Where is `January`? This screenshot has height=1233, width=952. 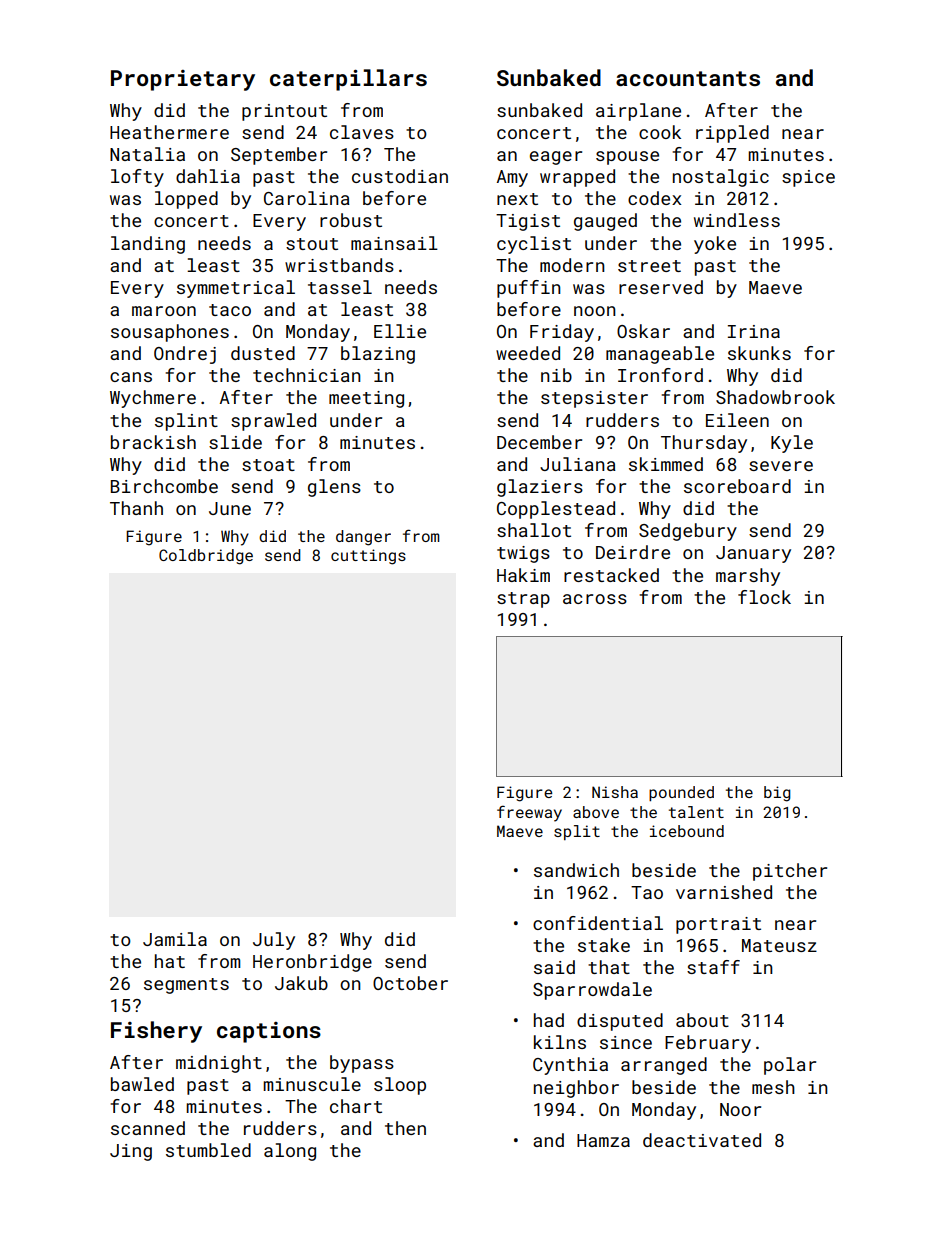 January is located at coordinates (753, 554).
